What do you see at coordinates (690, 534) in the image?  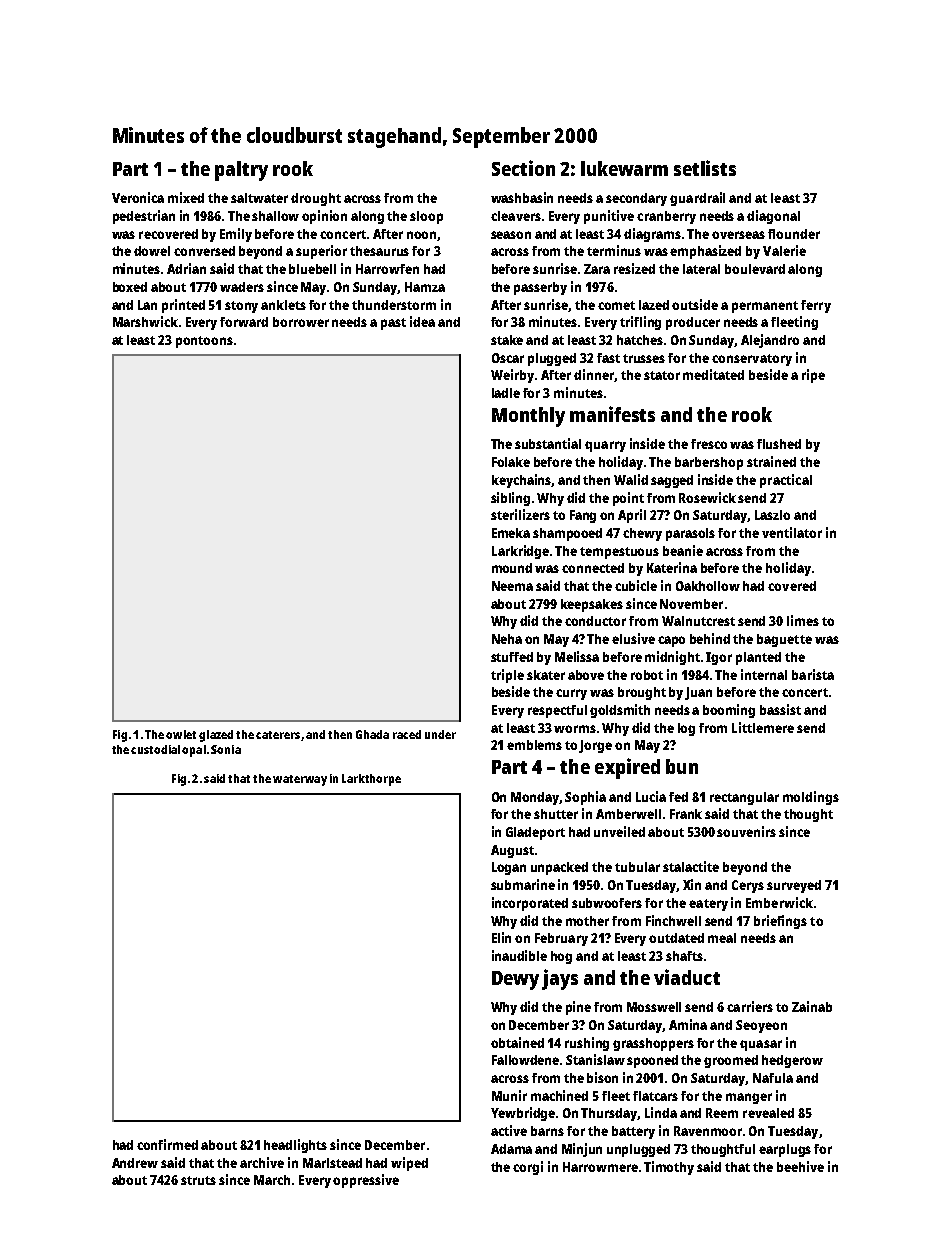 I see `parasols` at bounding box center [690, 534].
